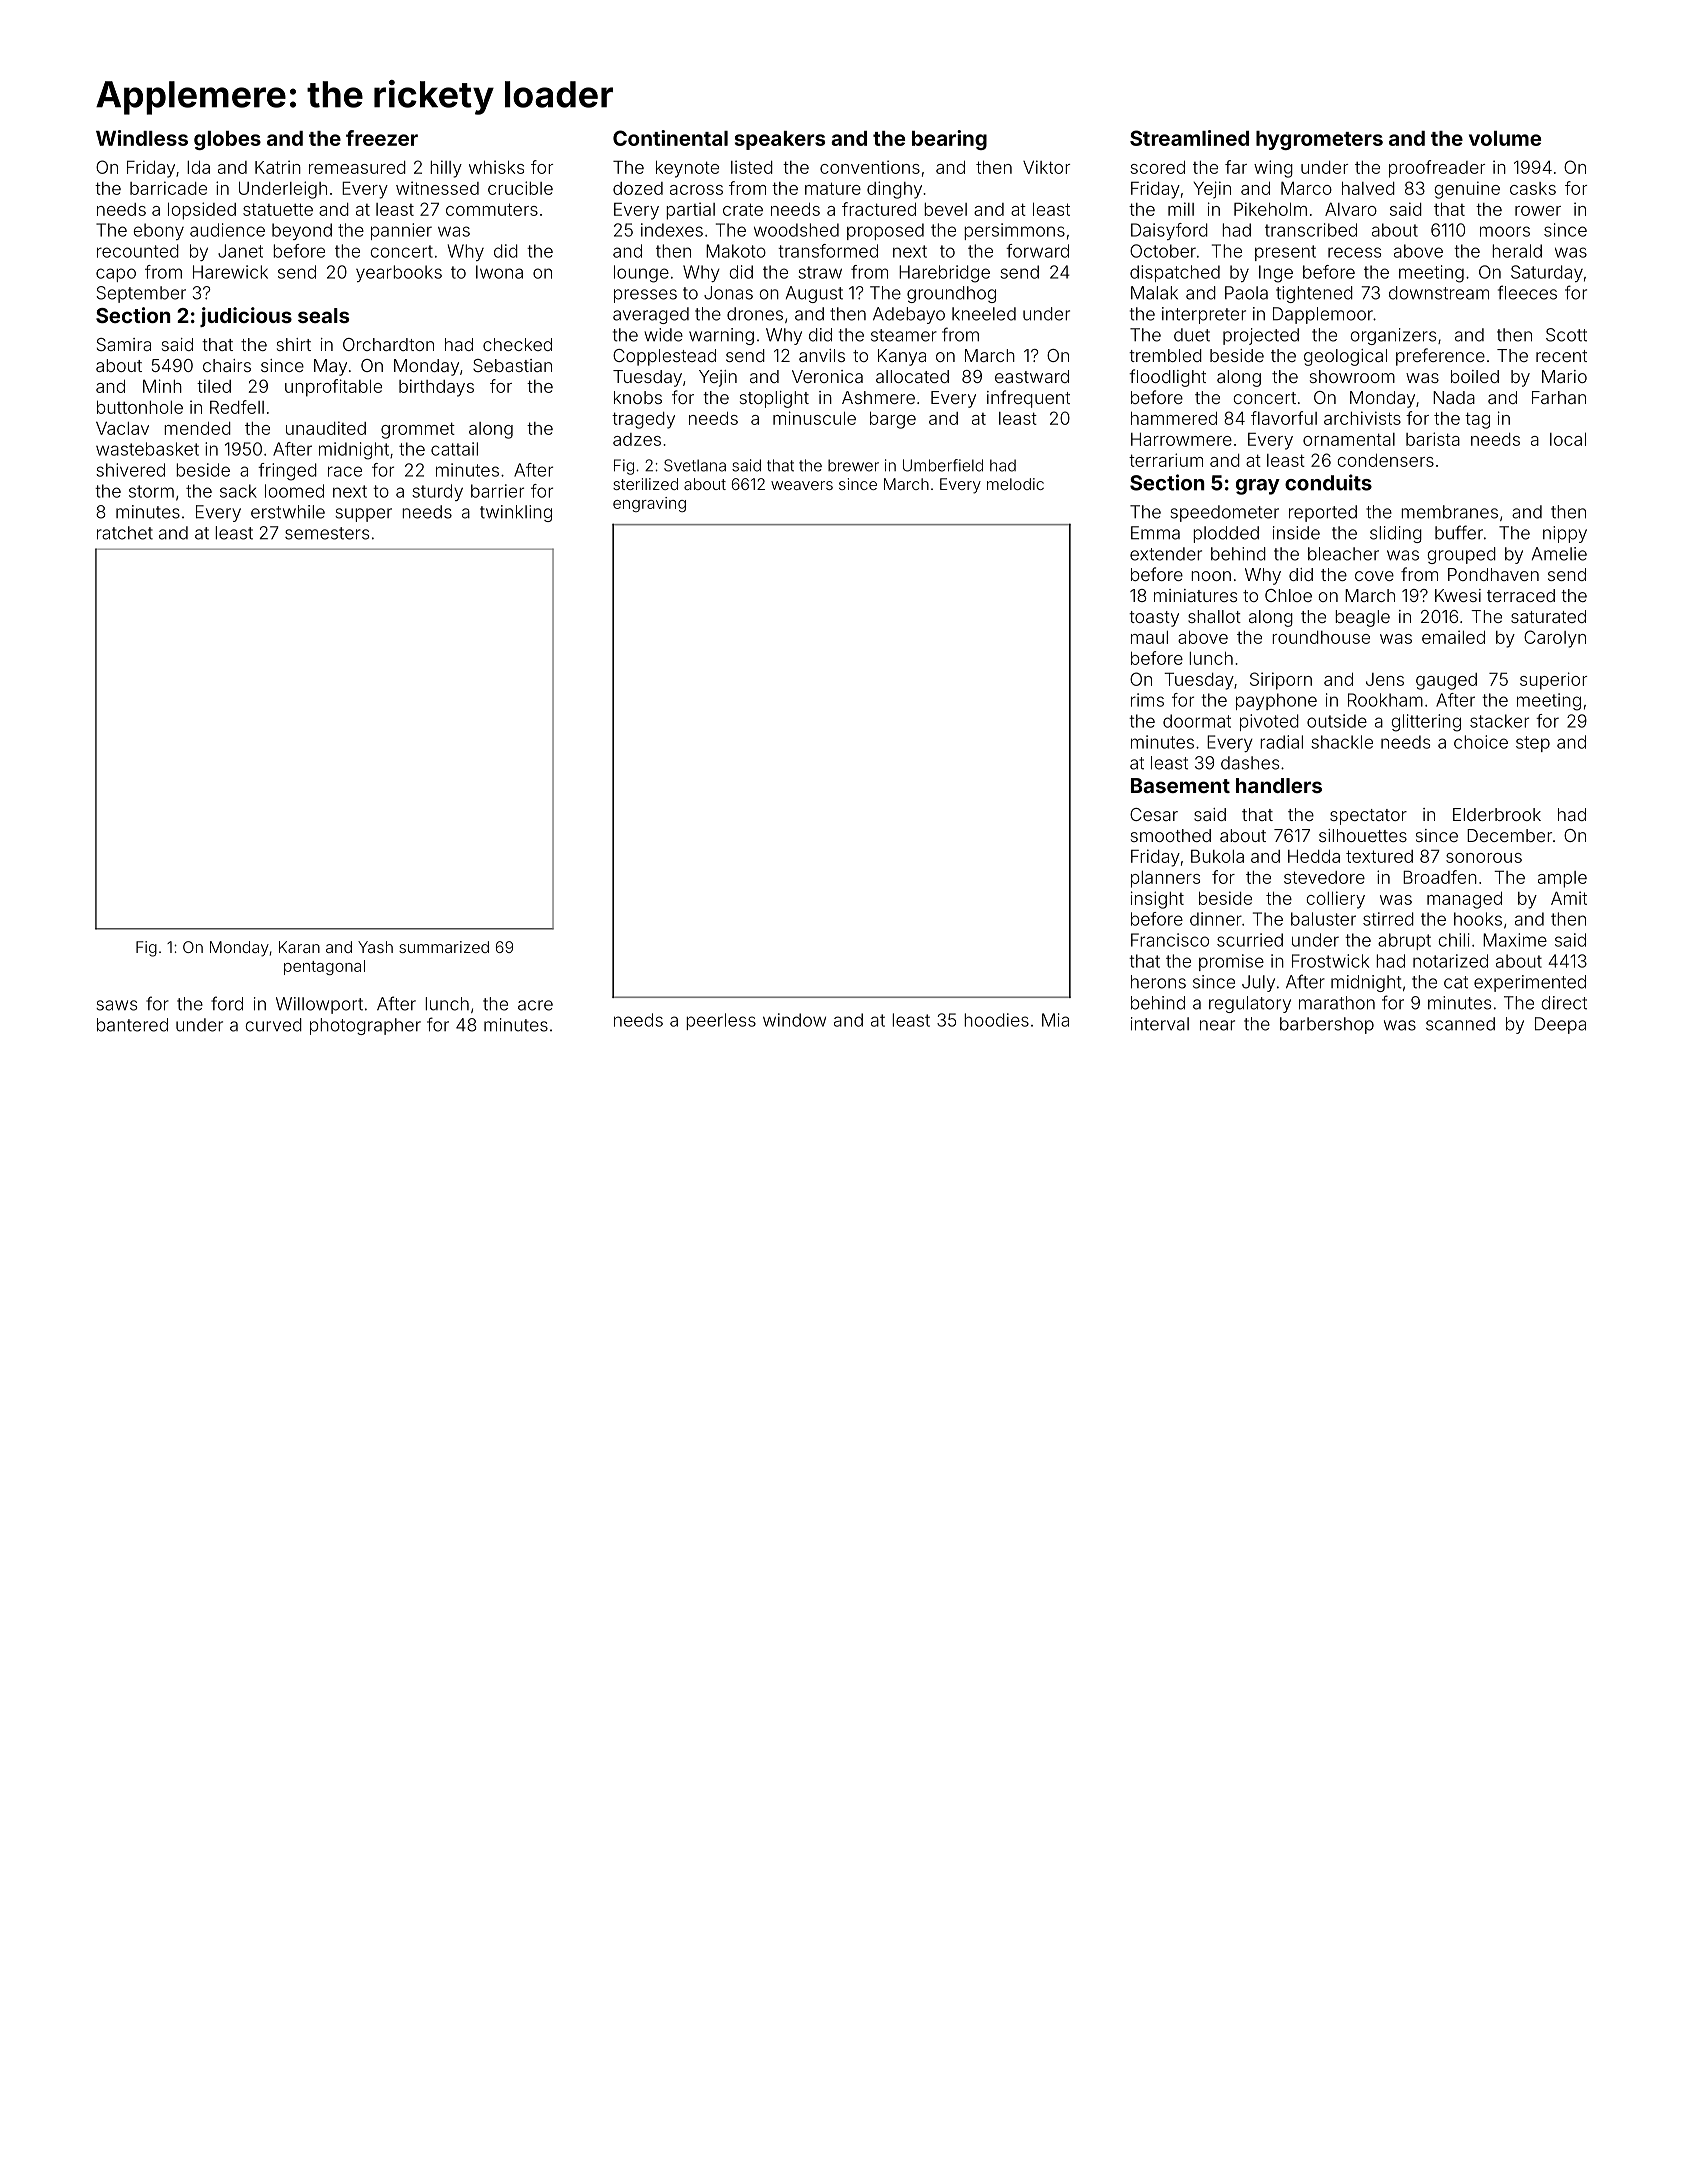 This screenshot has width=1683, height=2178. Describe the element at coordinates (670, 138) in the screenshot. I see `Continental` at that location.
